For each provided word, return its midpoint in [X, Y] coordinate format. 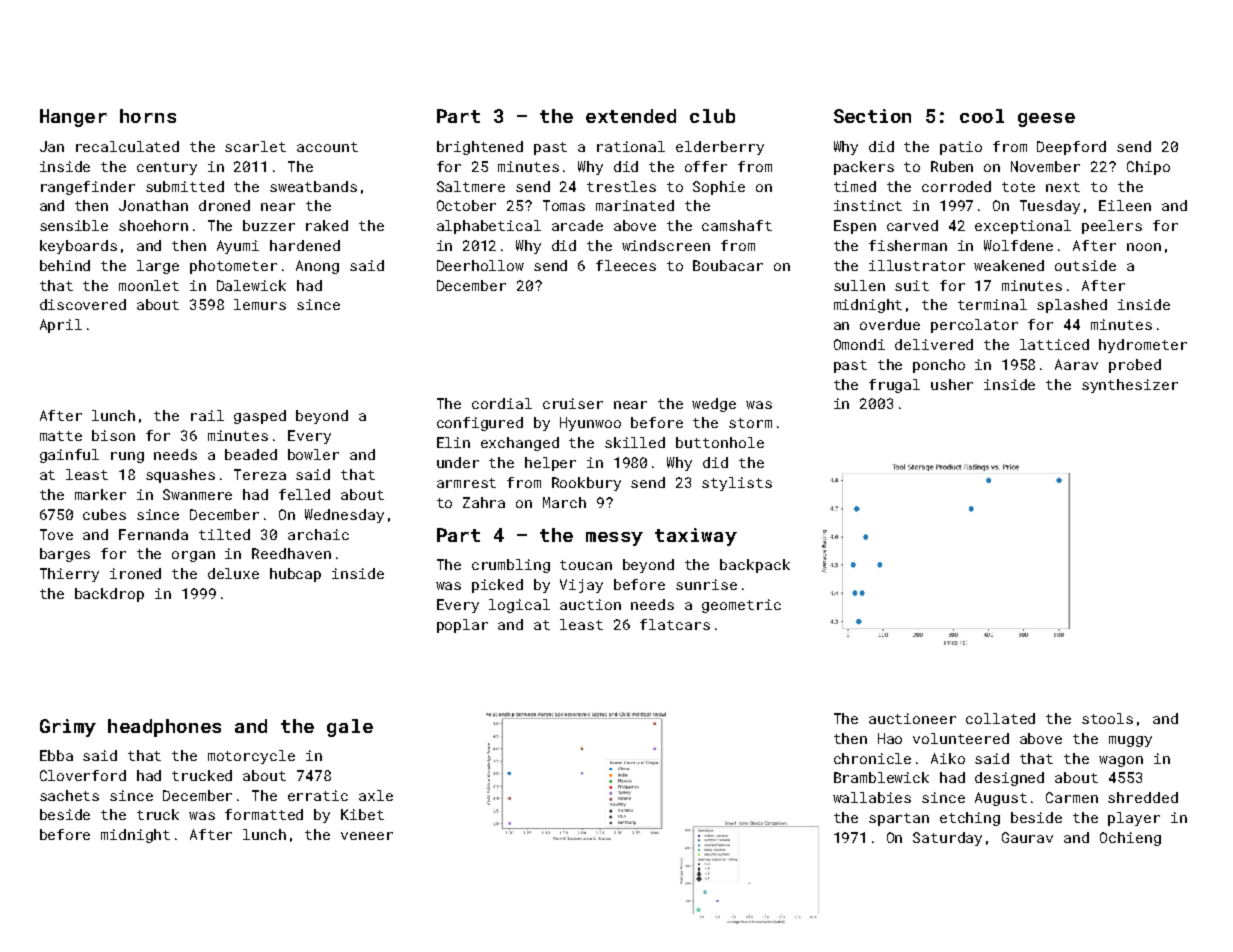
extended [631, 116]
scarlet [255, 146]
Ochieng [1130, 839]
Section [872, 116]
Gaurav [1027, 837]
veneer [367, 836]
